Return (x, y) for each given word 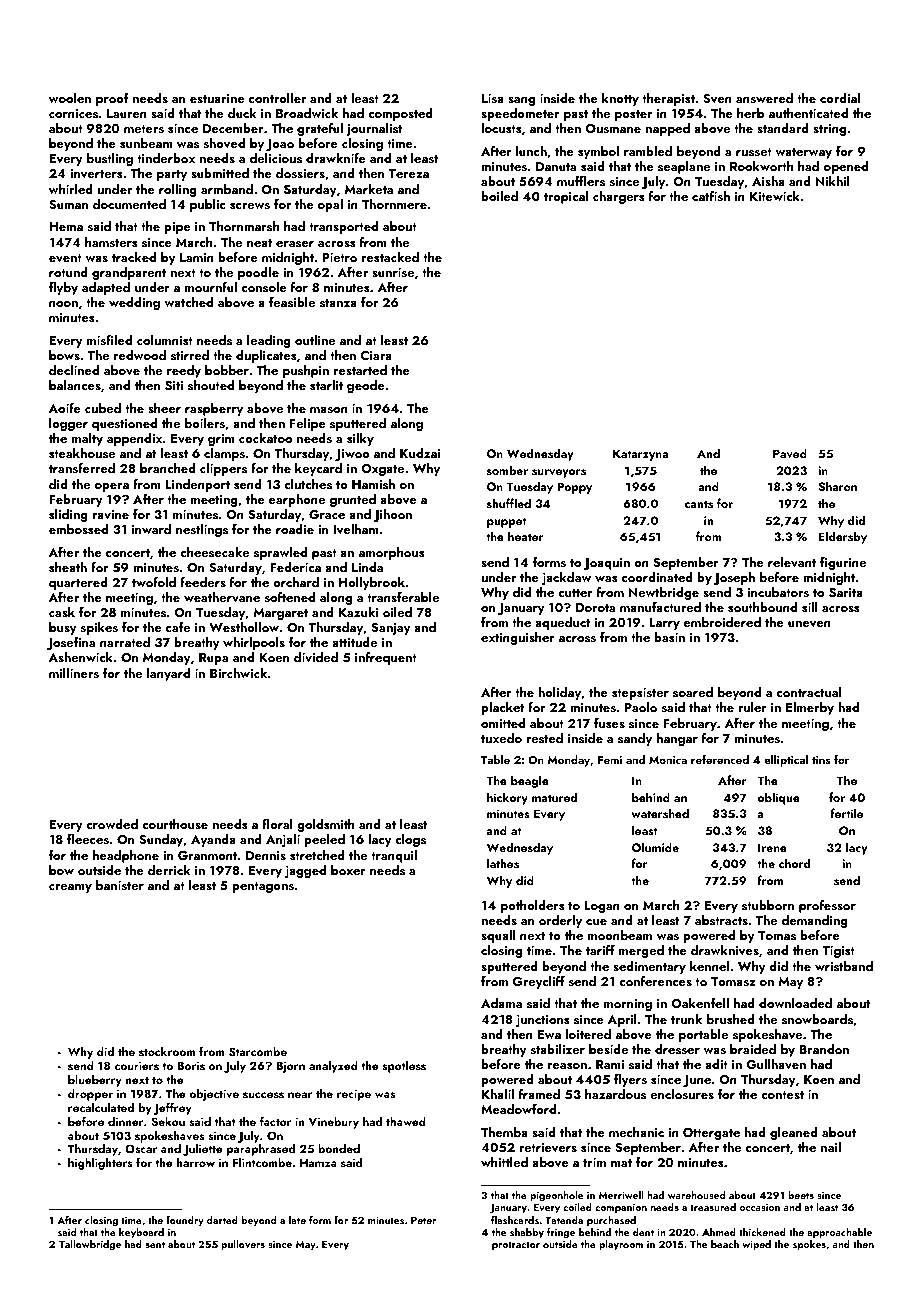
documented (129, 204)
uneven (809, 624)
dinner (125, 1121)
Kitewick (775, 196)
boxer (348, 870)
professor (827, 906)
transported (343, 227)
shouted (211, 385)
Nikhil (833, 181)
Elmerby (810, 708)
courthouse (175, 824)
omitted (503, 723)
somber (507, 470)
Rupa (213, 659)
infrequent (386, 658)
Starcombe (258, 1051)
